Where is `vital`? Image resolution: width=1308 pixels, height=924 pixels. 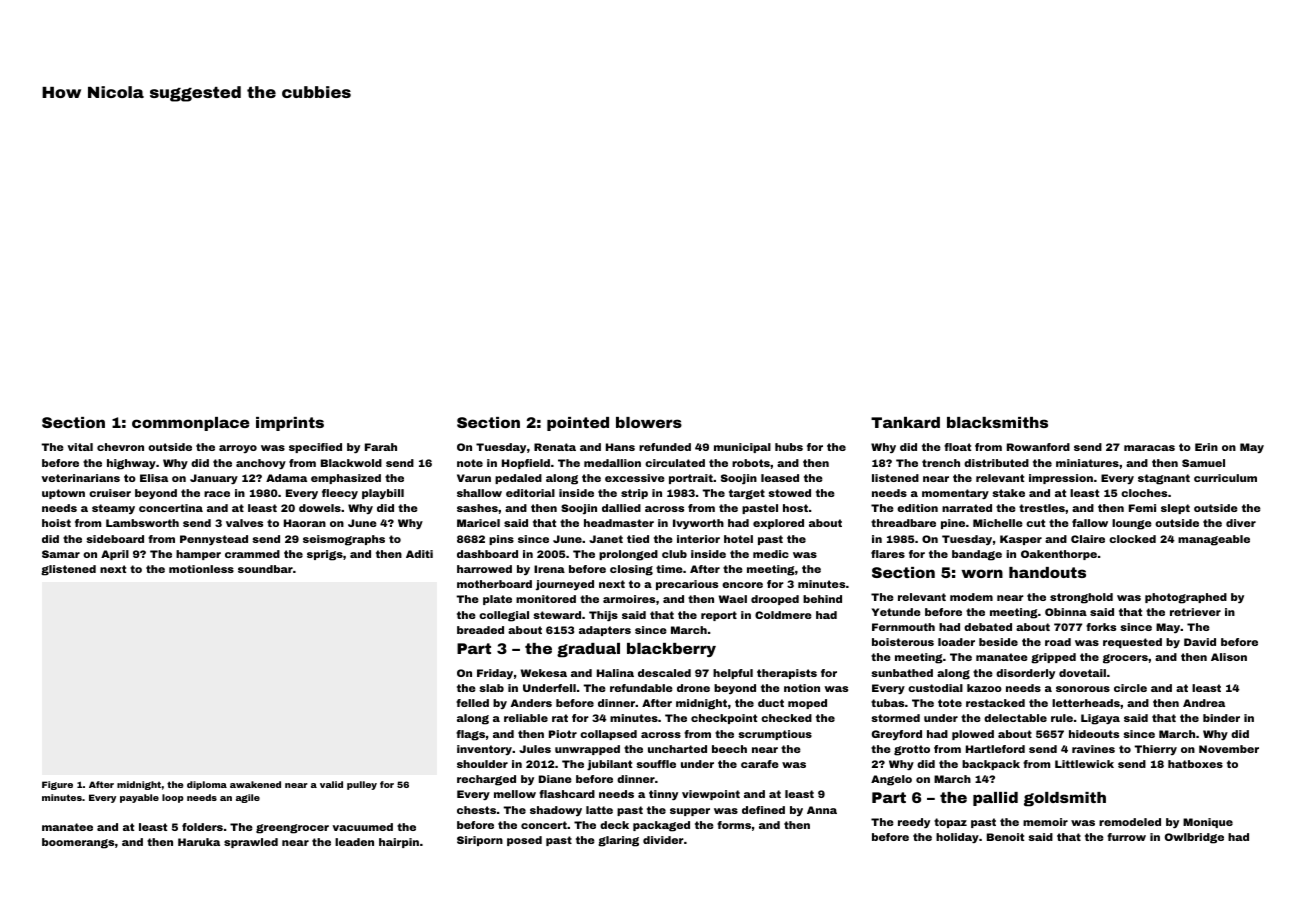 vital is located at coordinates (80, 447).
